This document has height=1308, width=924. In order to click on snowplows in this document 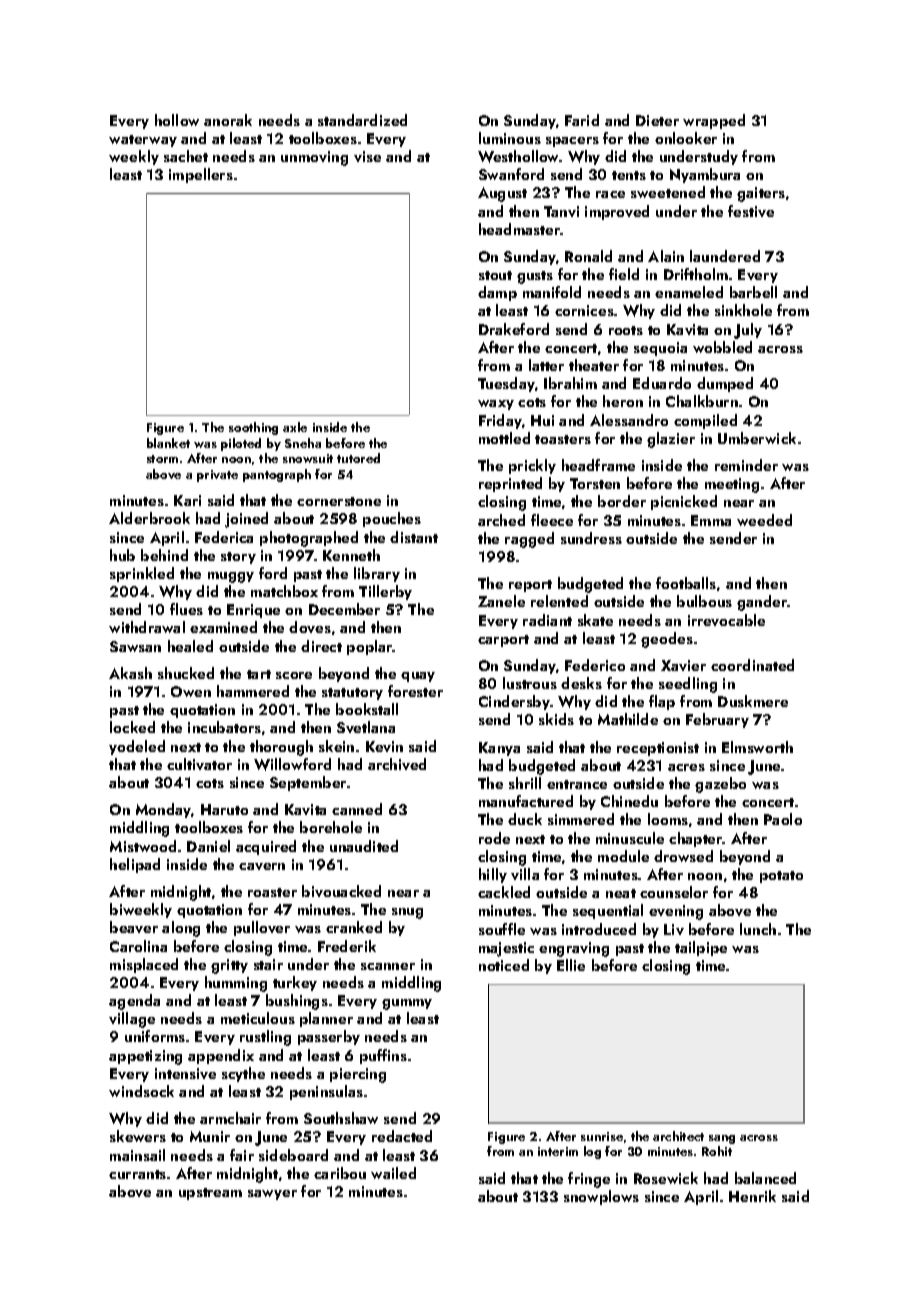, I will do `click(601, 1197)`.
